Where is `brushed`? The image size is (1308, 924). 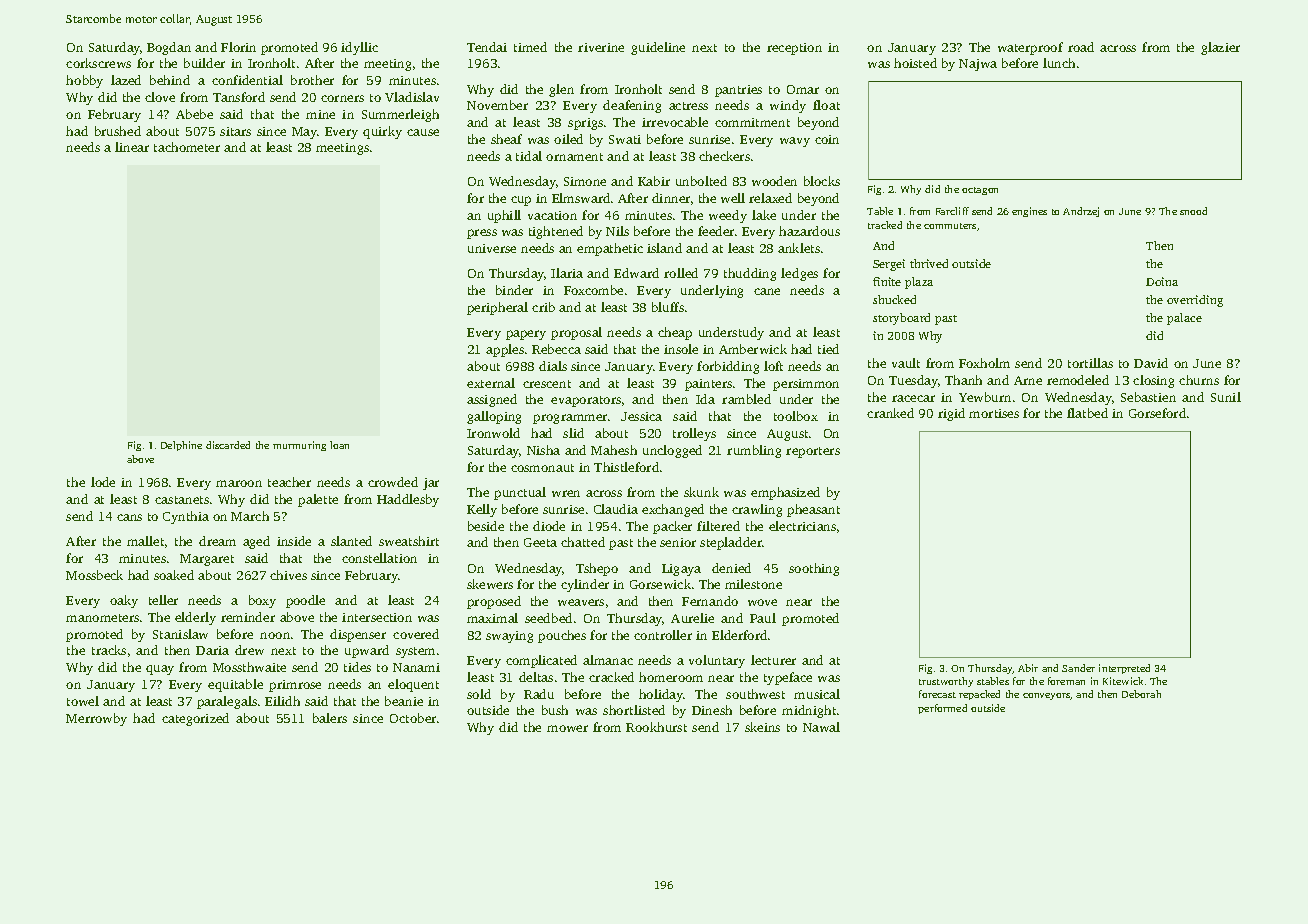 brushed is located at coordinates (118, 131).
